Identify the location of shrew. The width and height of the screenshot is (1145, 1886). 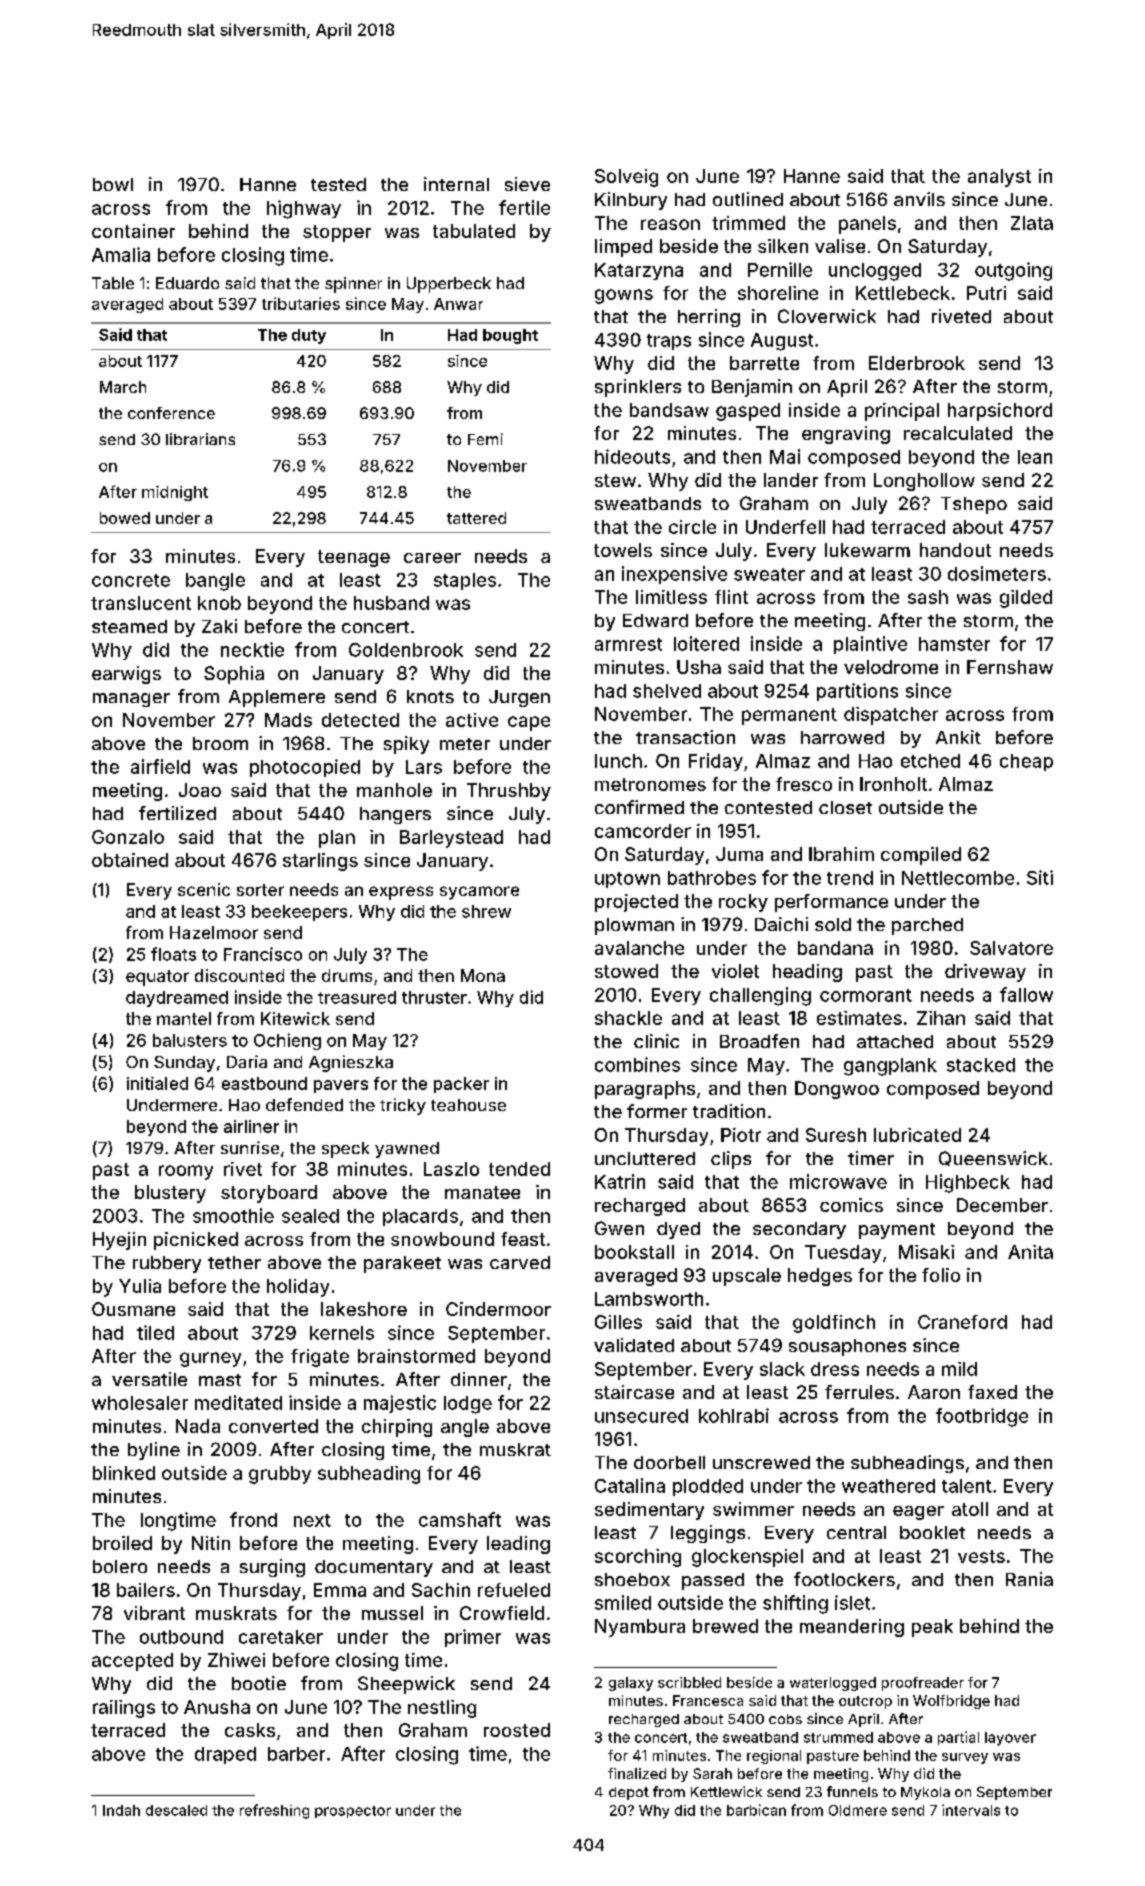
(486, 911).
